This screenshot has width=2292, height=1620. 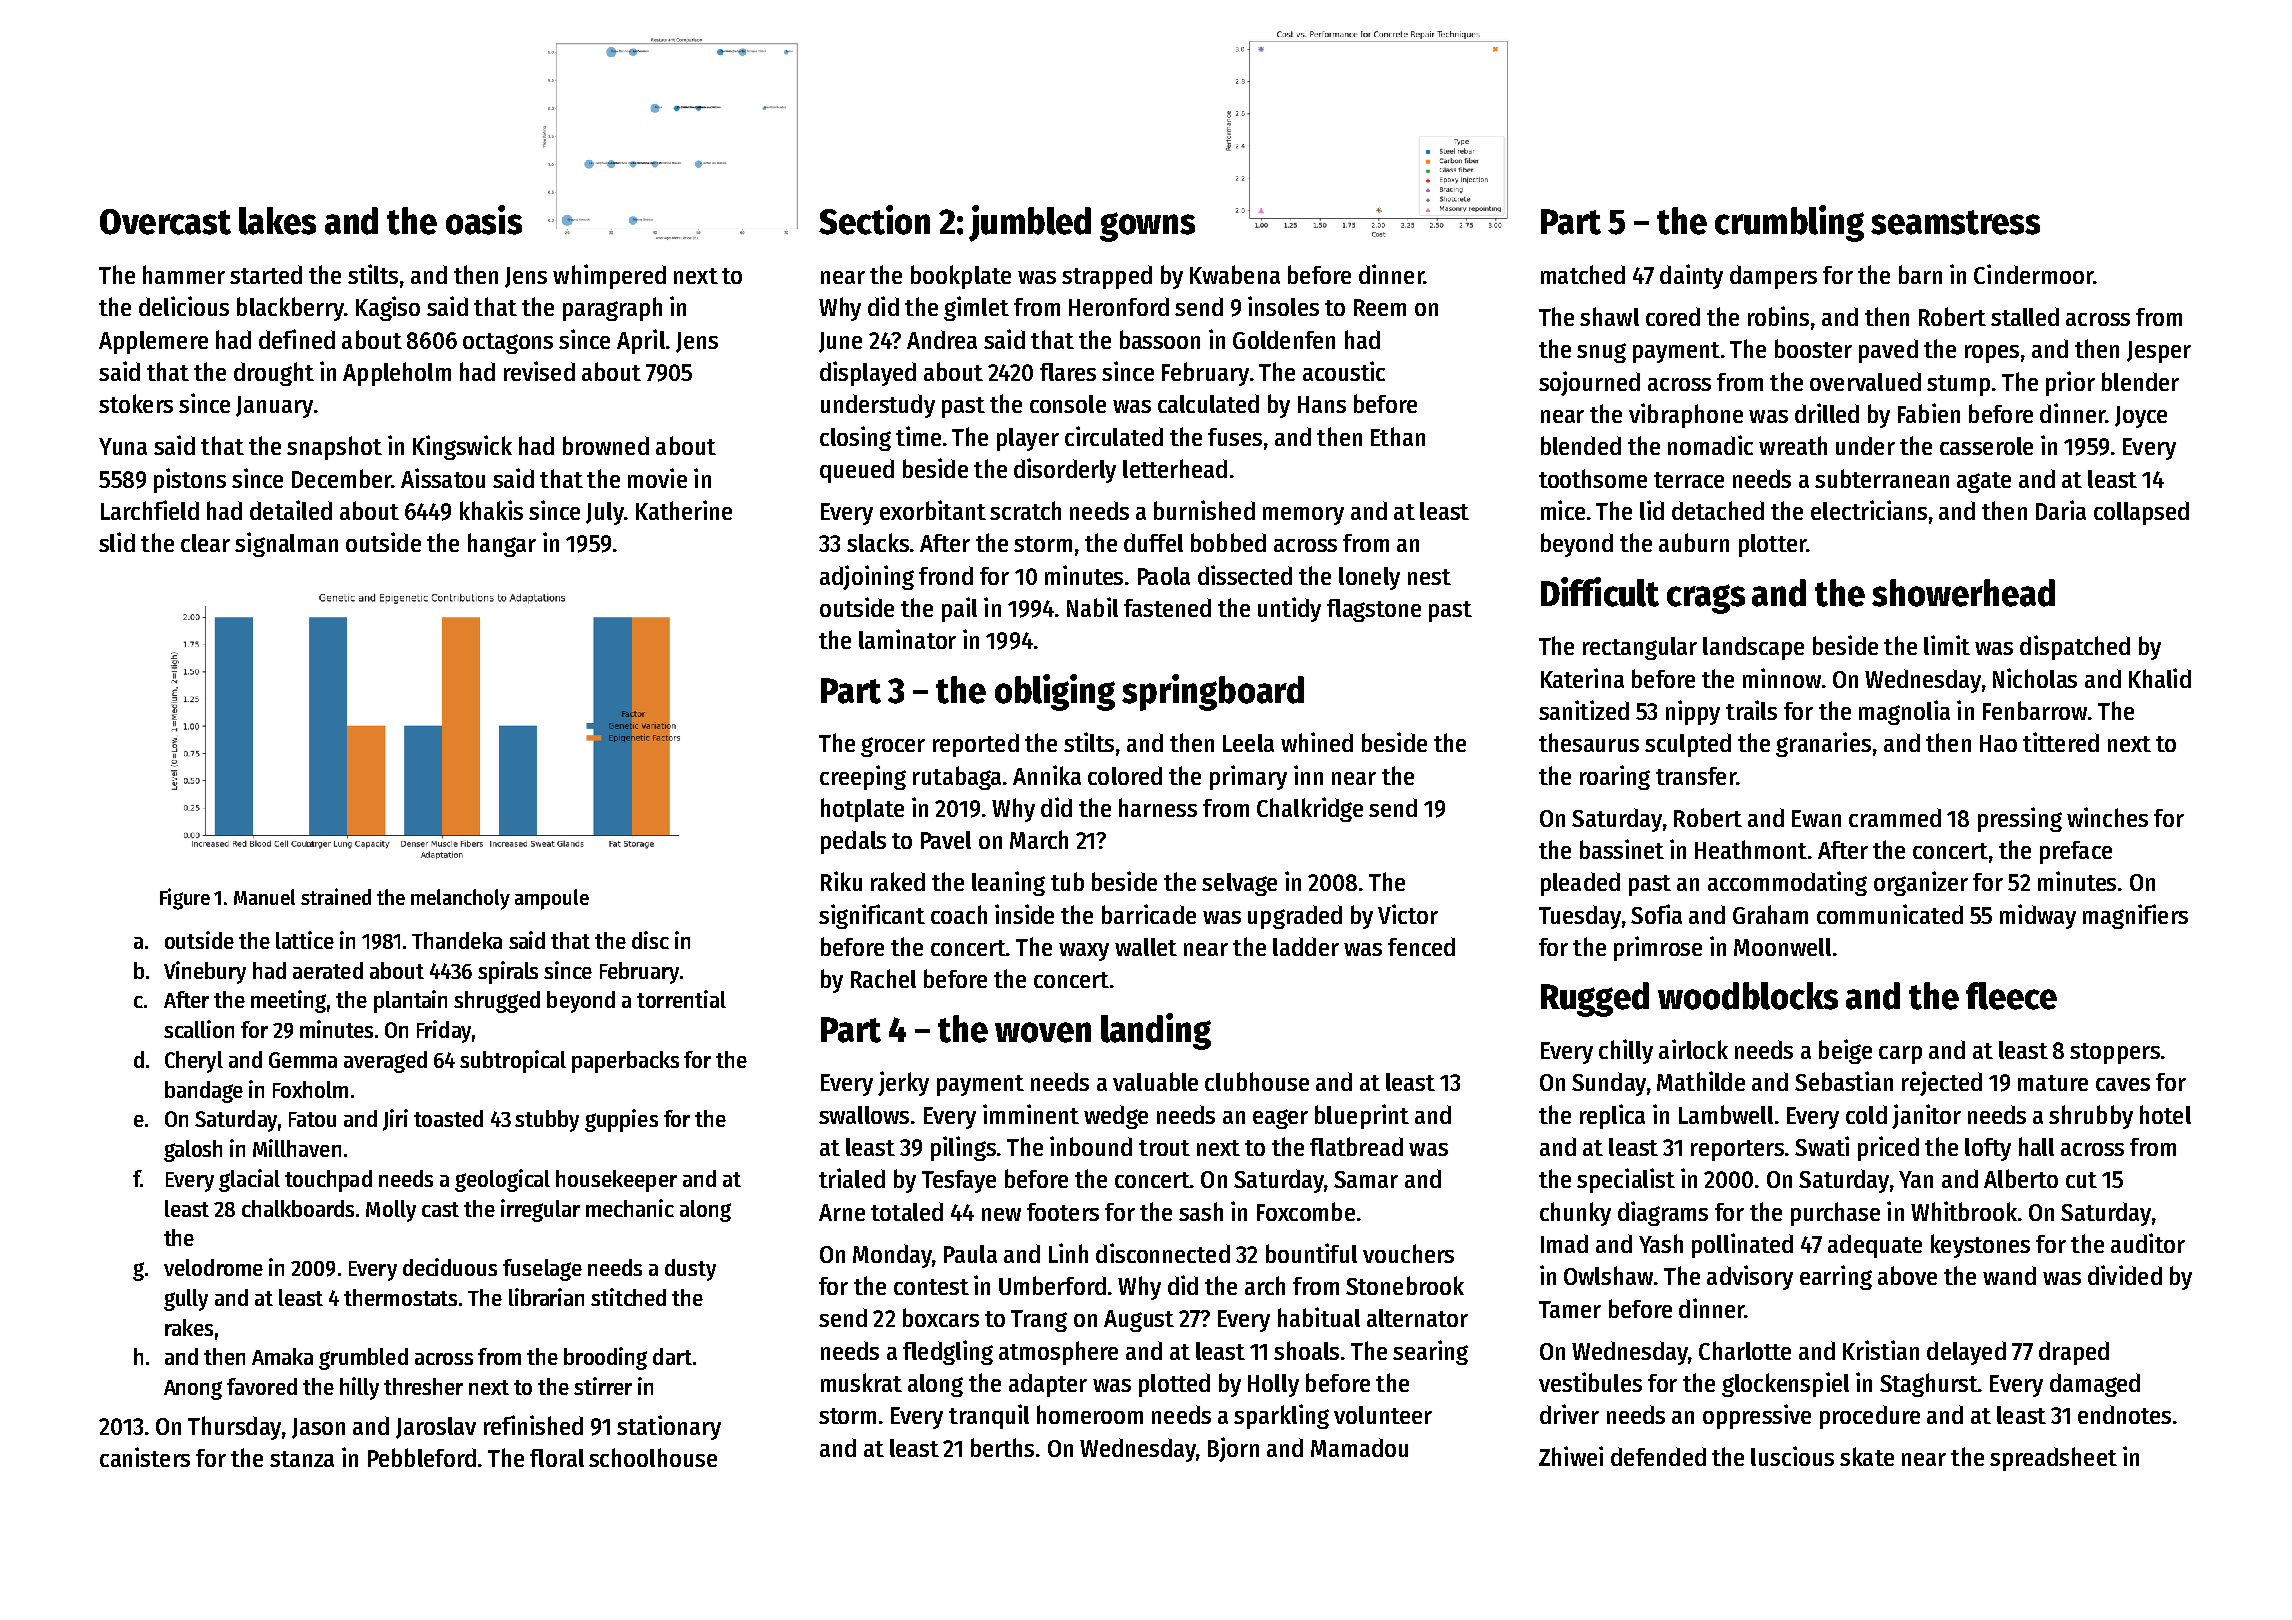 I want to click on Khalid, so click(x=2160, y=678).
